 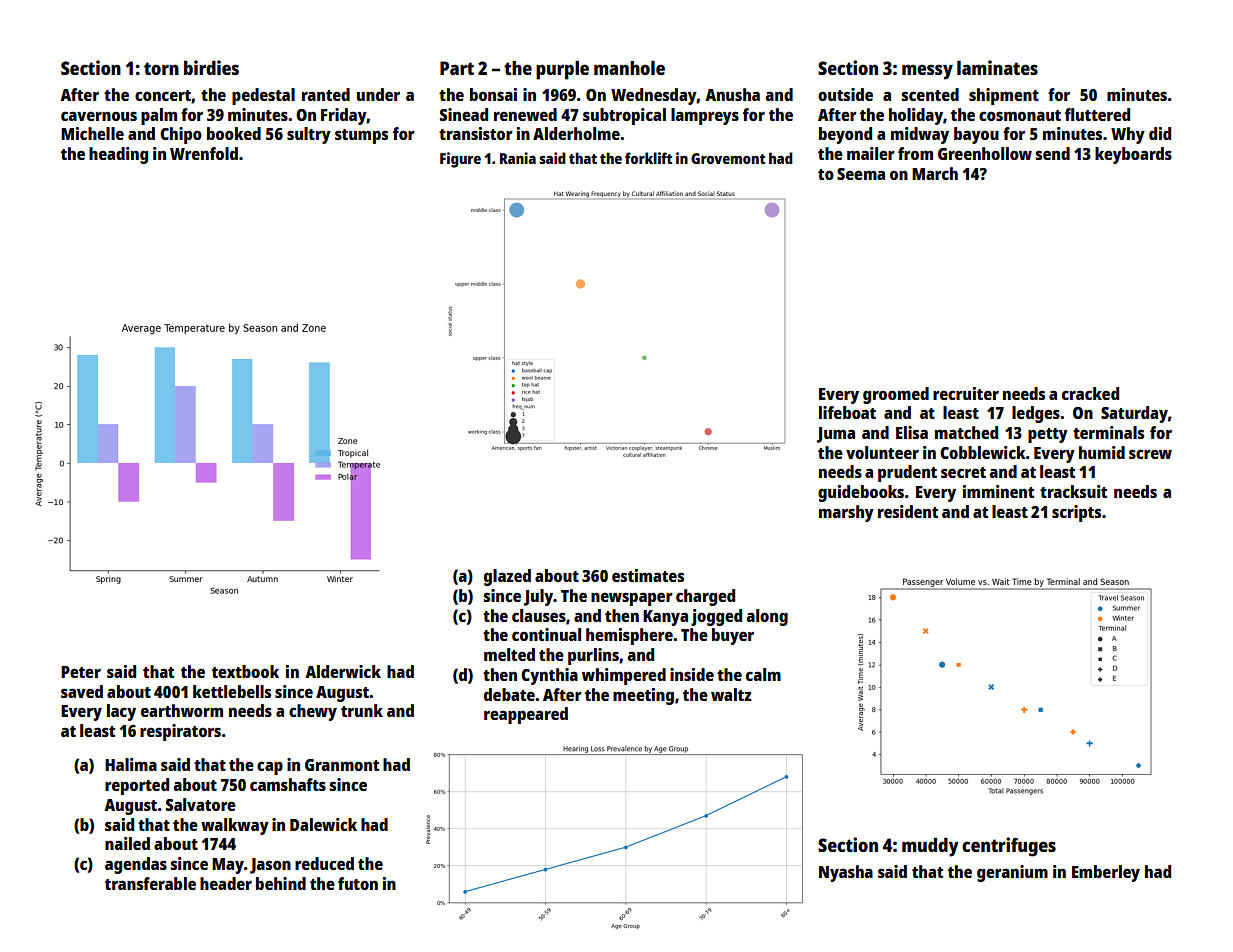 I want to click on Juma, so click(x=836, y=435).
